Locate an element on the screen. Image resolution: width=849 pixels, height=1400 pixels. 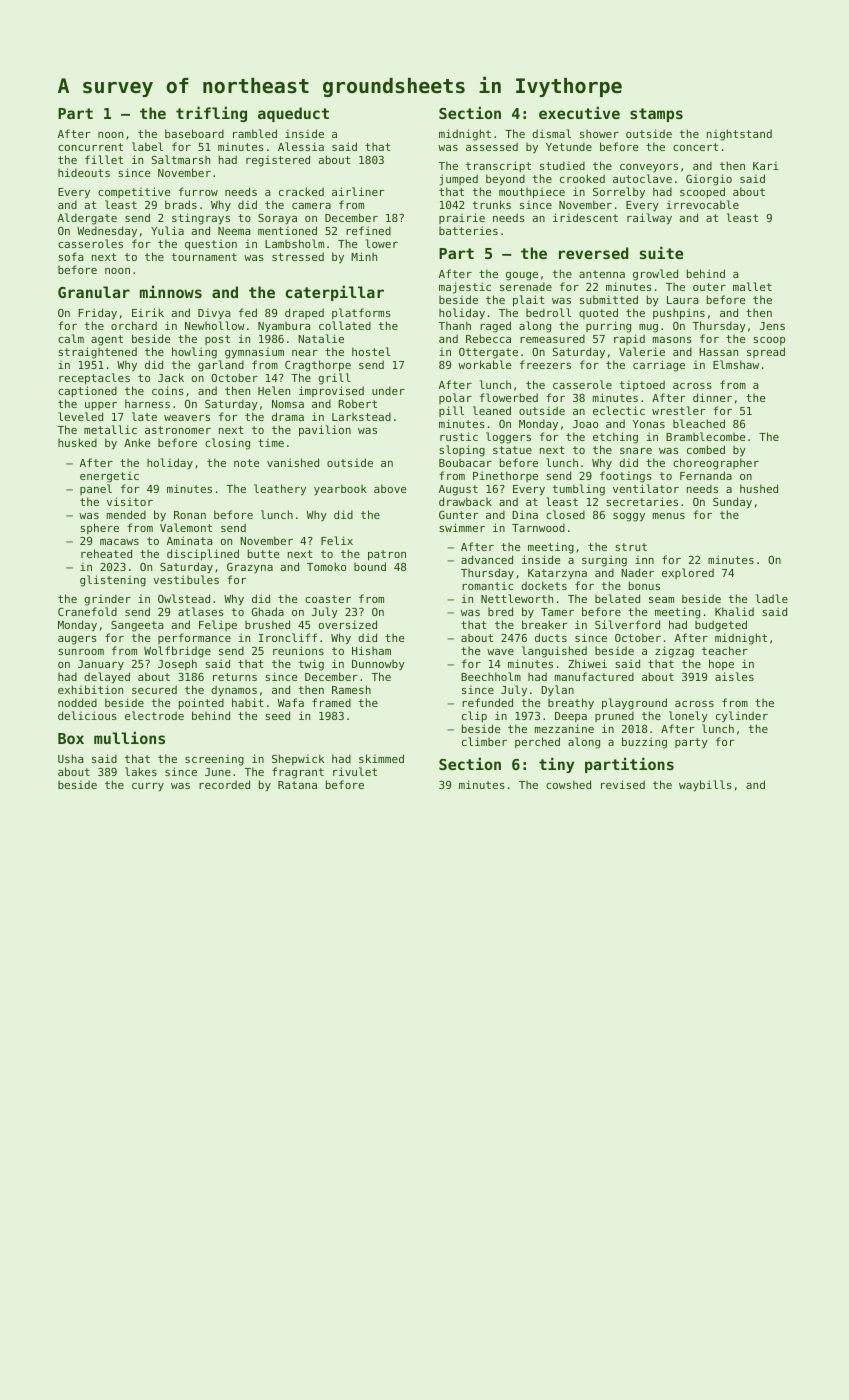
Ratana is located at coordinates (297, 785).
